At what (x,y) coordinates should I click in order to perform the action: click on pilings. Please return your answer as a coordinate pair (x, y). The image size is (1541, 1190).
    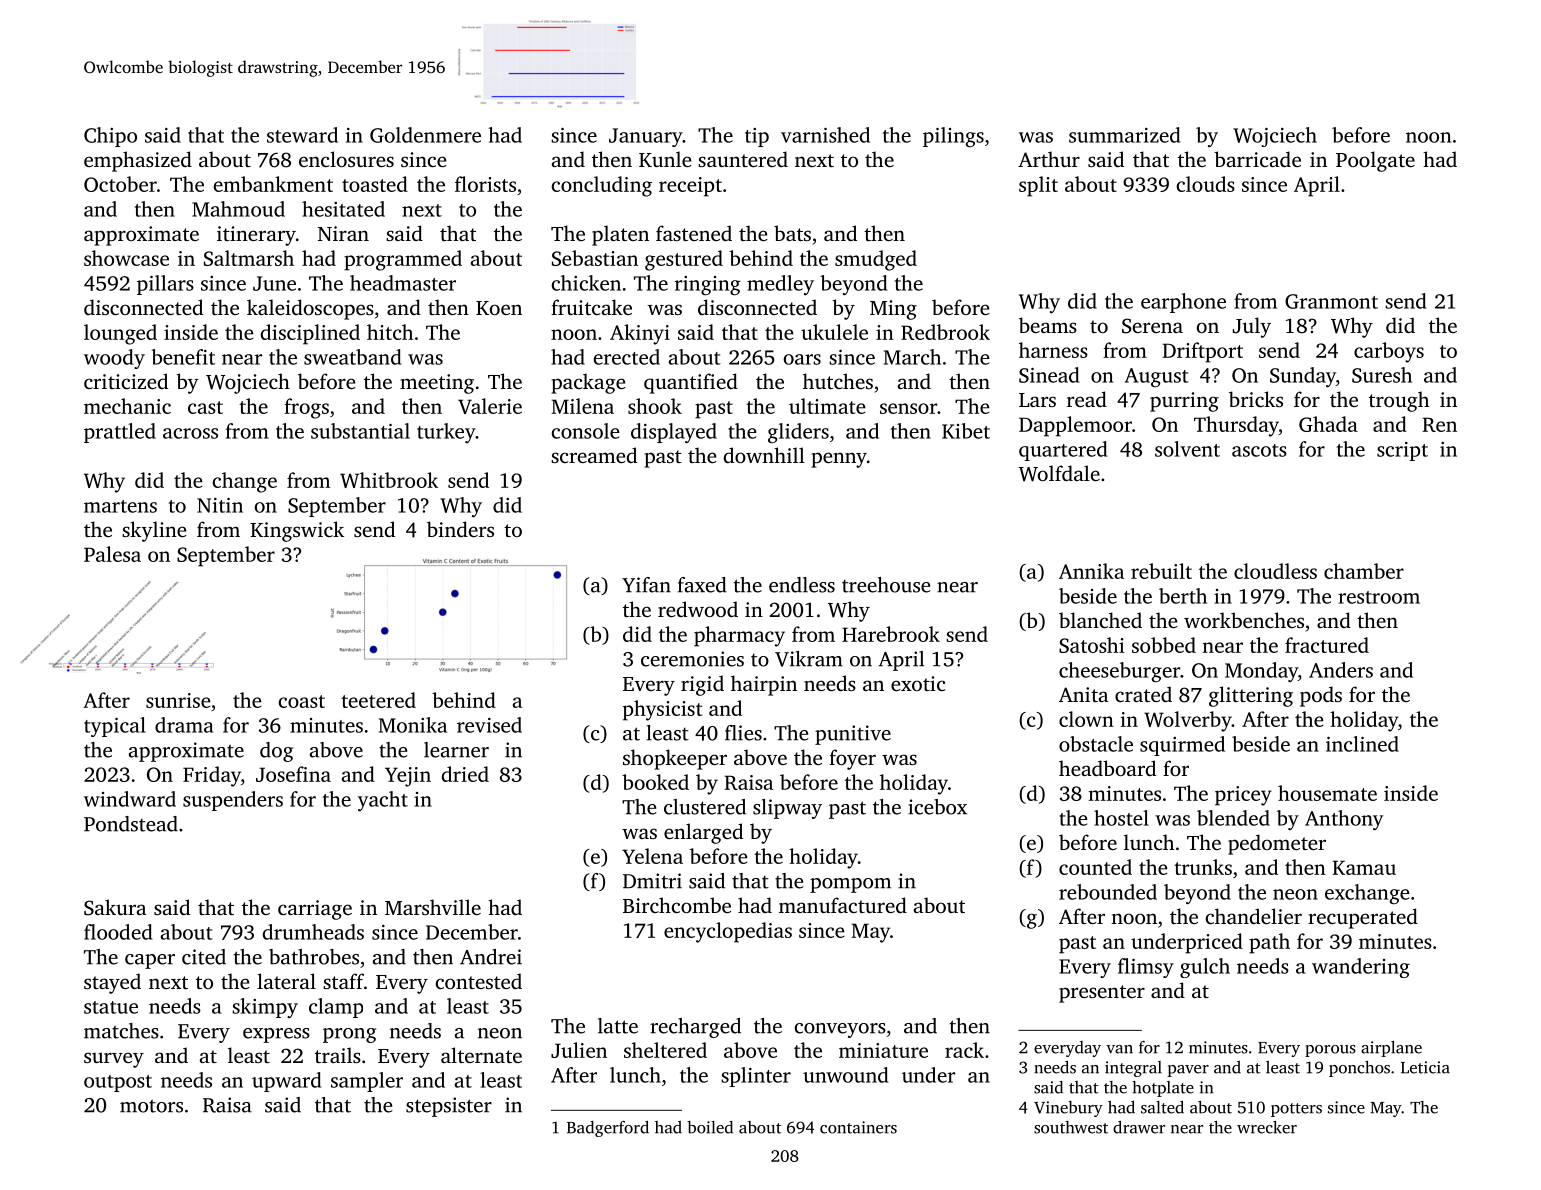
    Looking at the image, I should click on (953, 137).
